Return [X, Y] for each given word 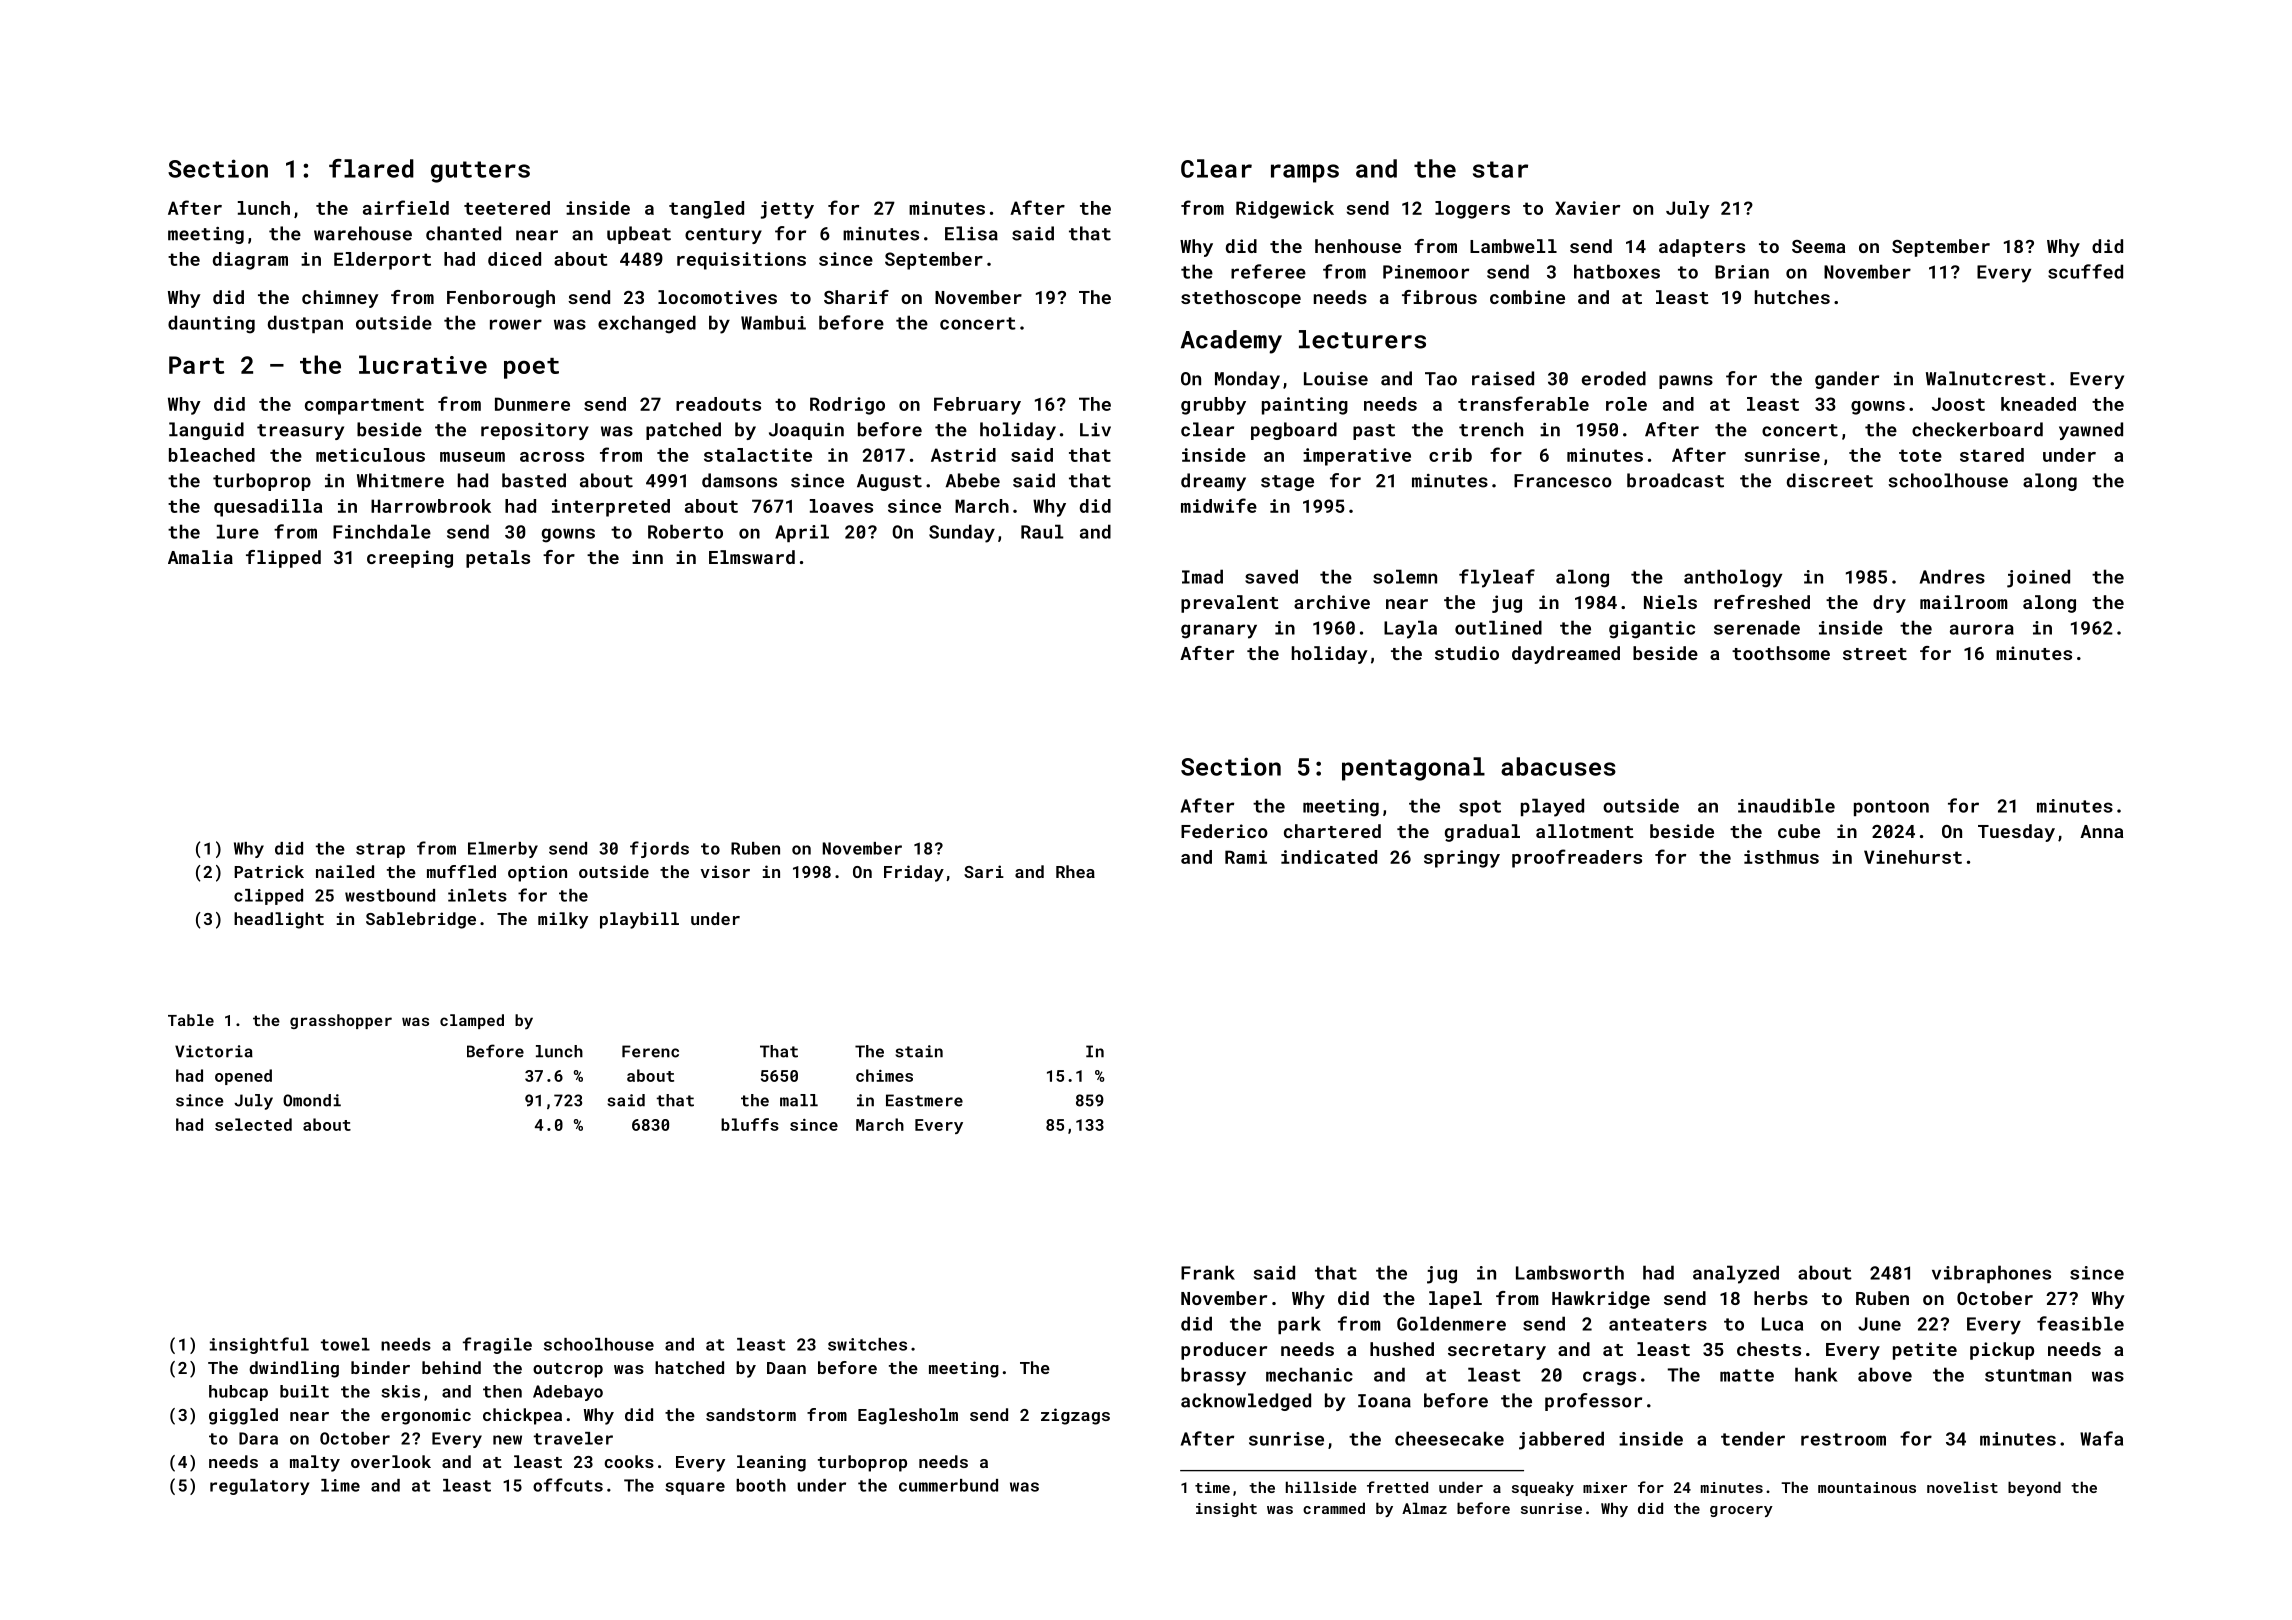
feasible [2080, 1323]
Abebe [972, 480]
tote [1920, 455]
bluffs [750, 1124]
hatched [689, 1367]
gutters [480, 172]
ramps [1305, 173]
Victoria [214, 1051]
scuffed [2085, 271]
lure [238, 531]
